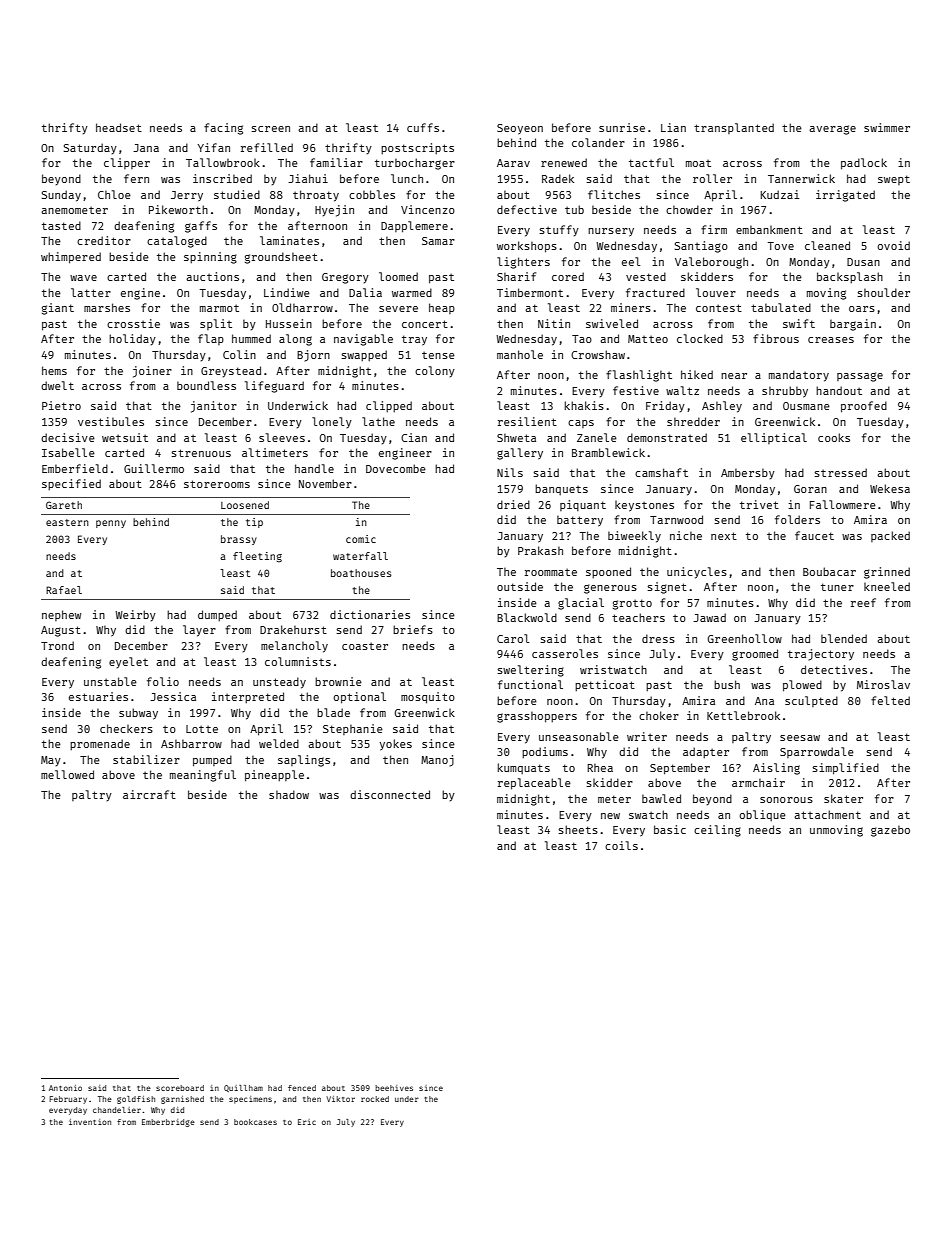 The width and height of the screenshot is (952, 1233). What do you see at coordinates (520, 586) in the screenshot?
I see `outside` at bounding box center [520, 586].
